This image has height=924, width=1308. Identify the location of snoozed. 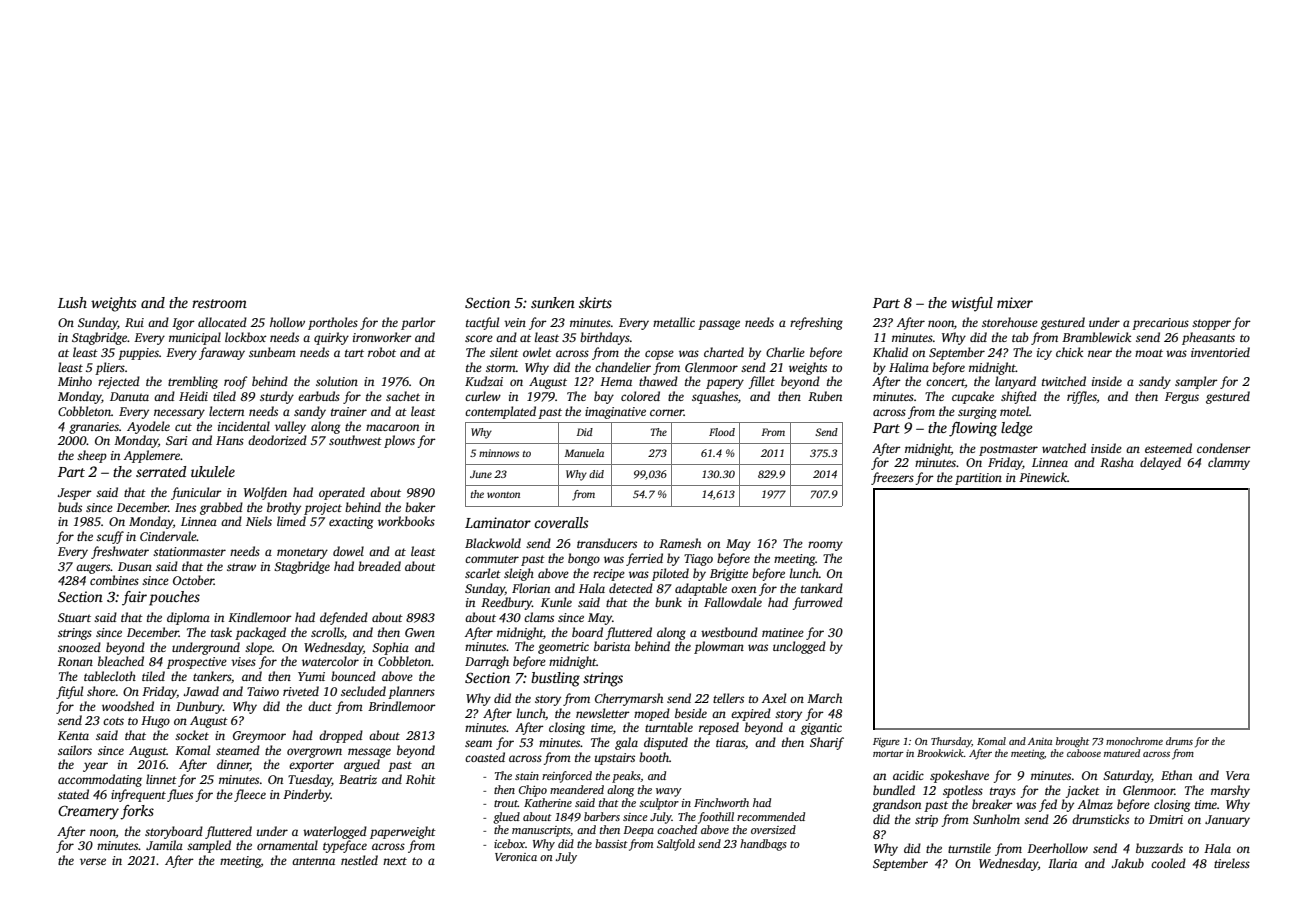
(79, 647).
